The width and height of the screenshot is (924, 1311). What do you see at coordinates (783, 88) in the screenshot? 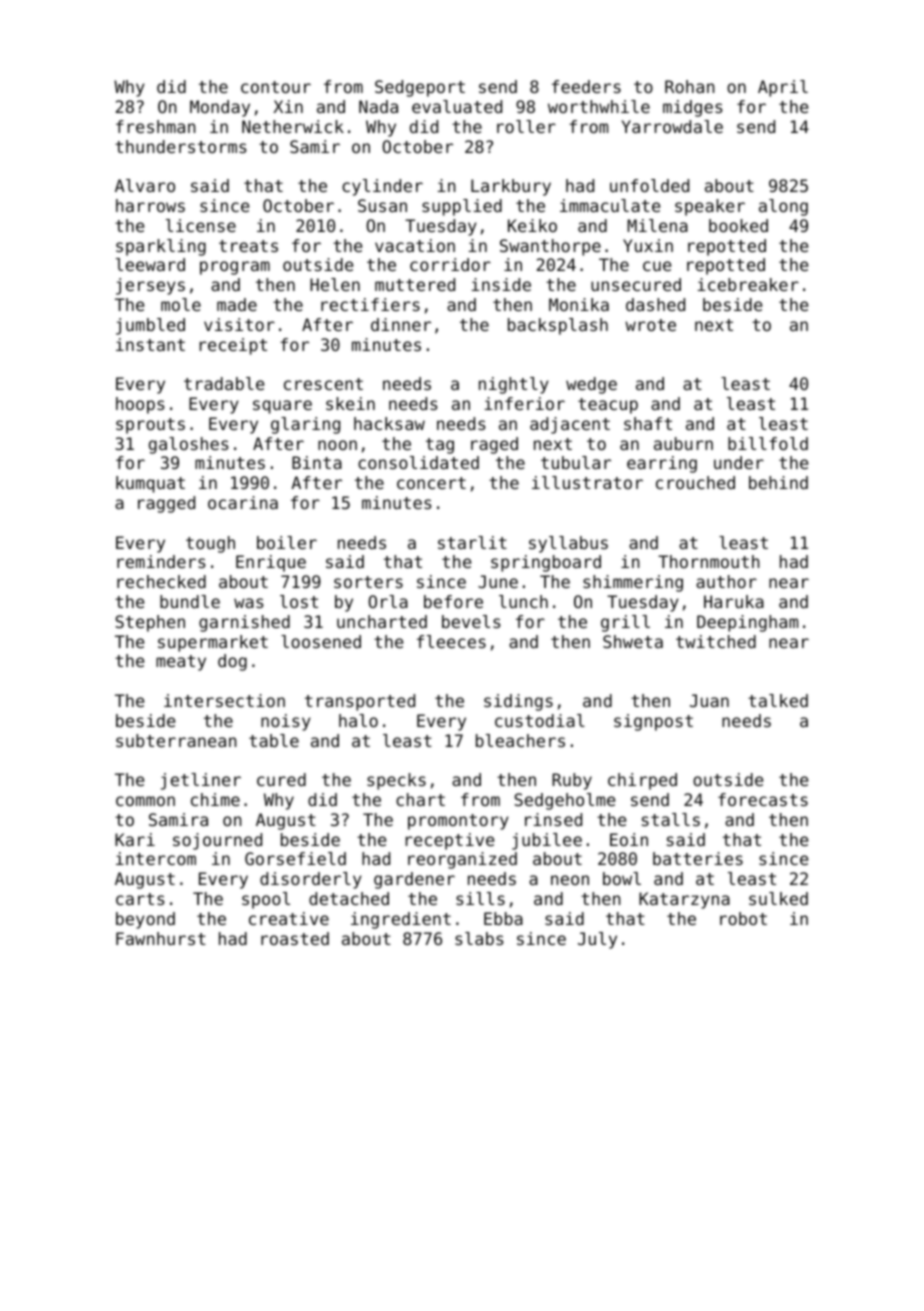
I see `April` at bounding box center [783, 88].
